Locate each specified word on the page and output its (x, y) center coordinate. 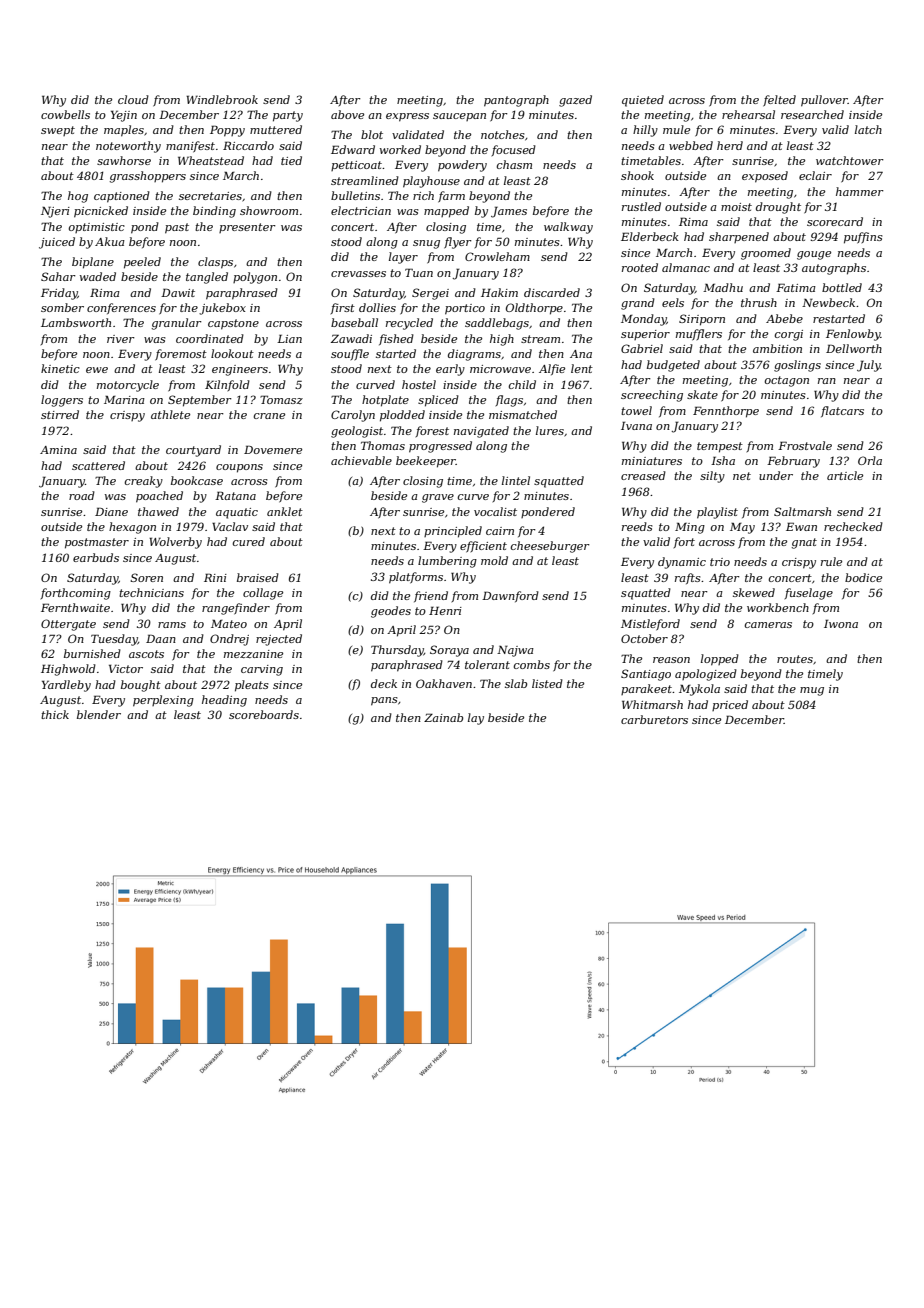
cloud (133, 99)
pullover (824, 101)
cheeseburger (550, 547)
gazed (575, 101)
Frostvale (805, 445)
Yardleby (66, 686)
